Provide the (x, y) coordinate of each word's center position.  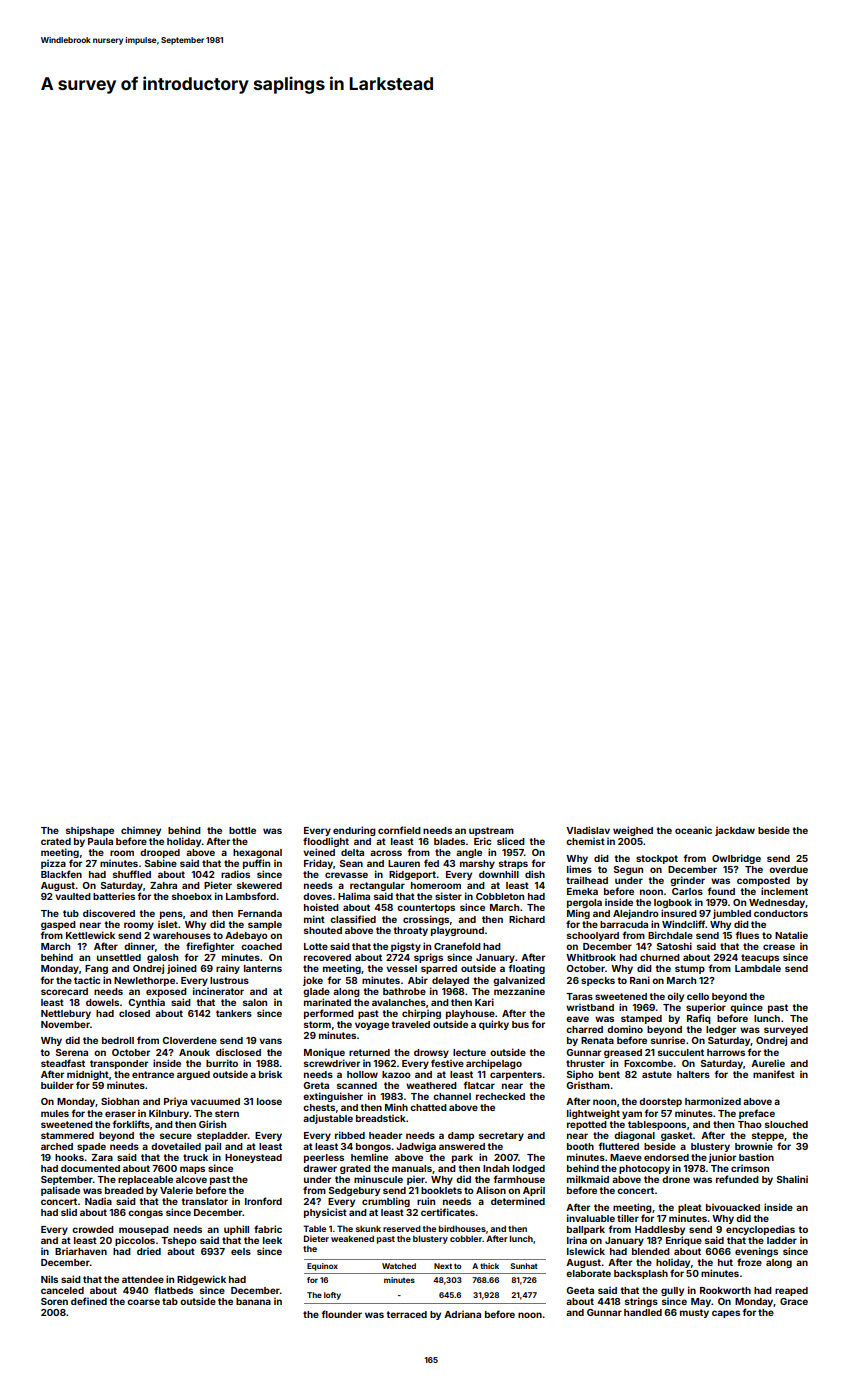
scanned (357, 1085)
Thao (750, 1124)
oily (675, 997)
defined (89, 1301)
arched (57, 1146)
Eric (482, 841)
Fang (96, 969)
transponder (119, 1064)
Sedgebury (354, 1191)
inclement (784, 891)
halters (693, 1074)
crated (56, 841)
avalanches (399, 1002)
